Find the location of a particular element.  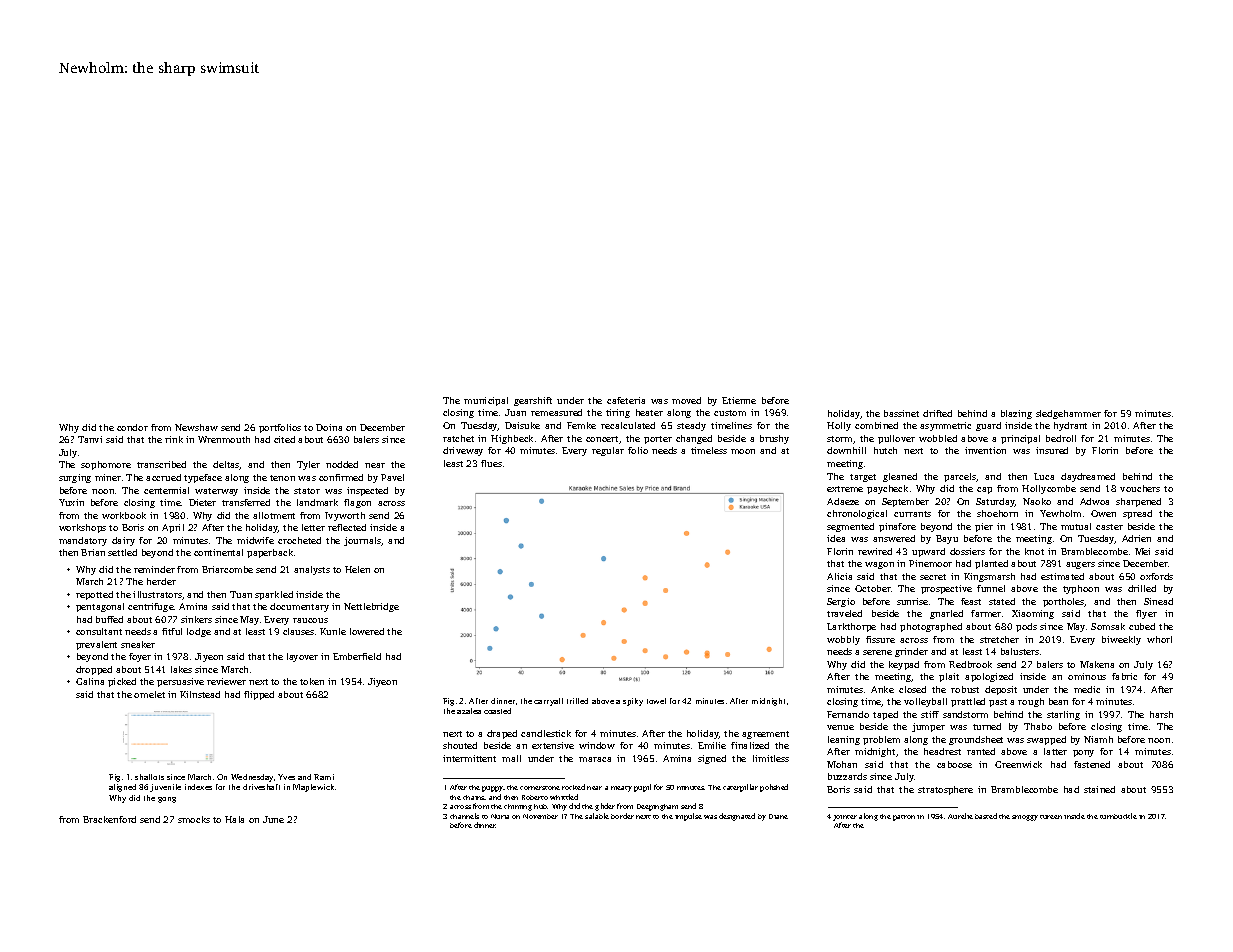

idea is located at coordinates (836, 538).
